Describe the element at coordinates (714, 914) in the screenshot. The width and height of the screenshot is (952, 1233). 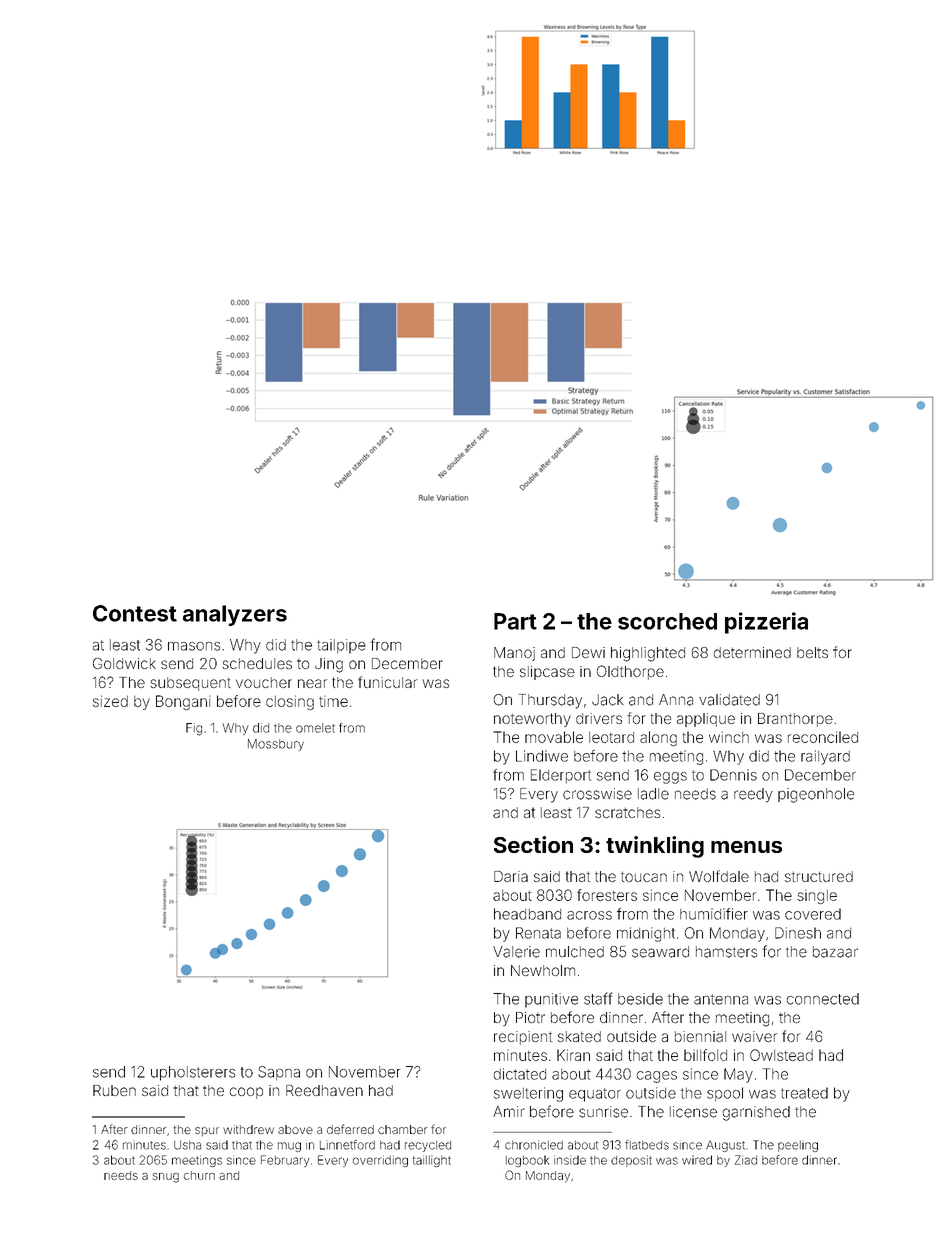
I see `humidifier` at that location.
